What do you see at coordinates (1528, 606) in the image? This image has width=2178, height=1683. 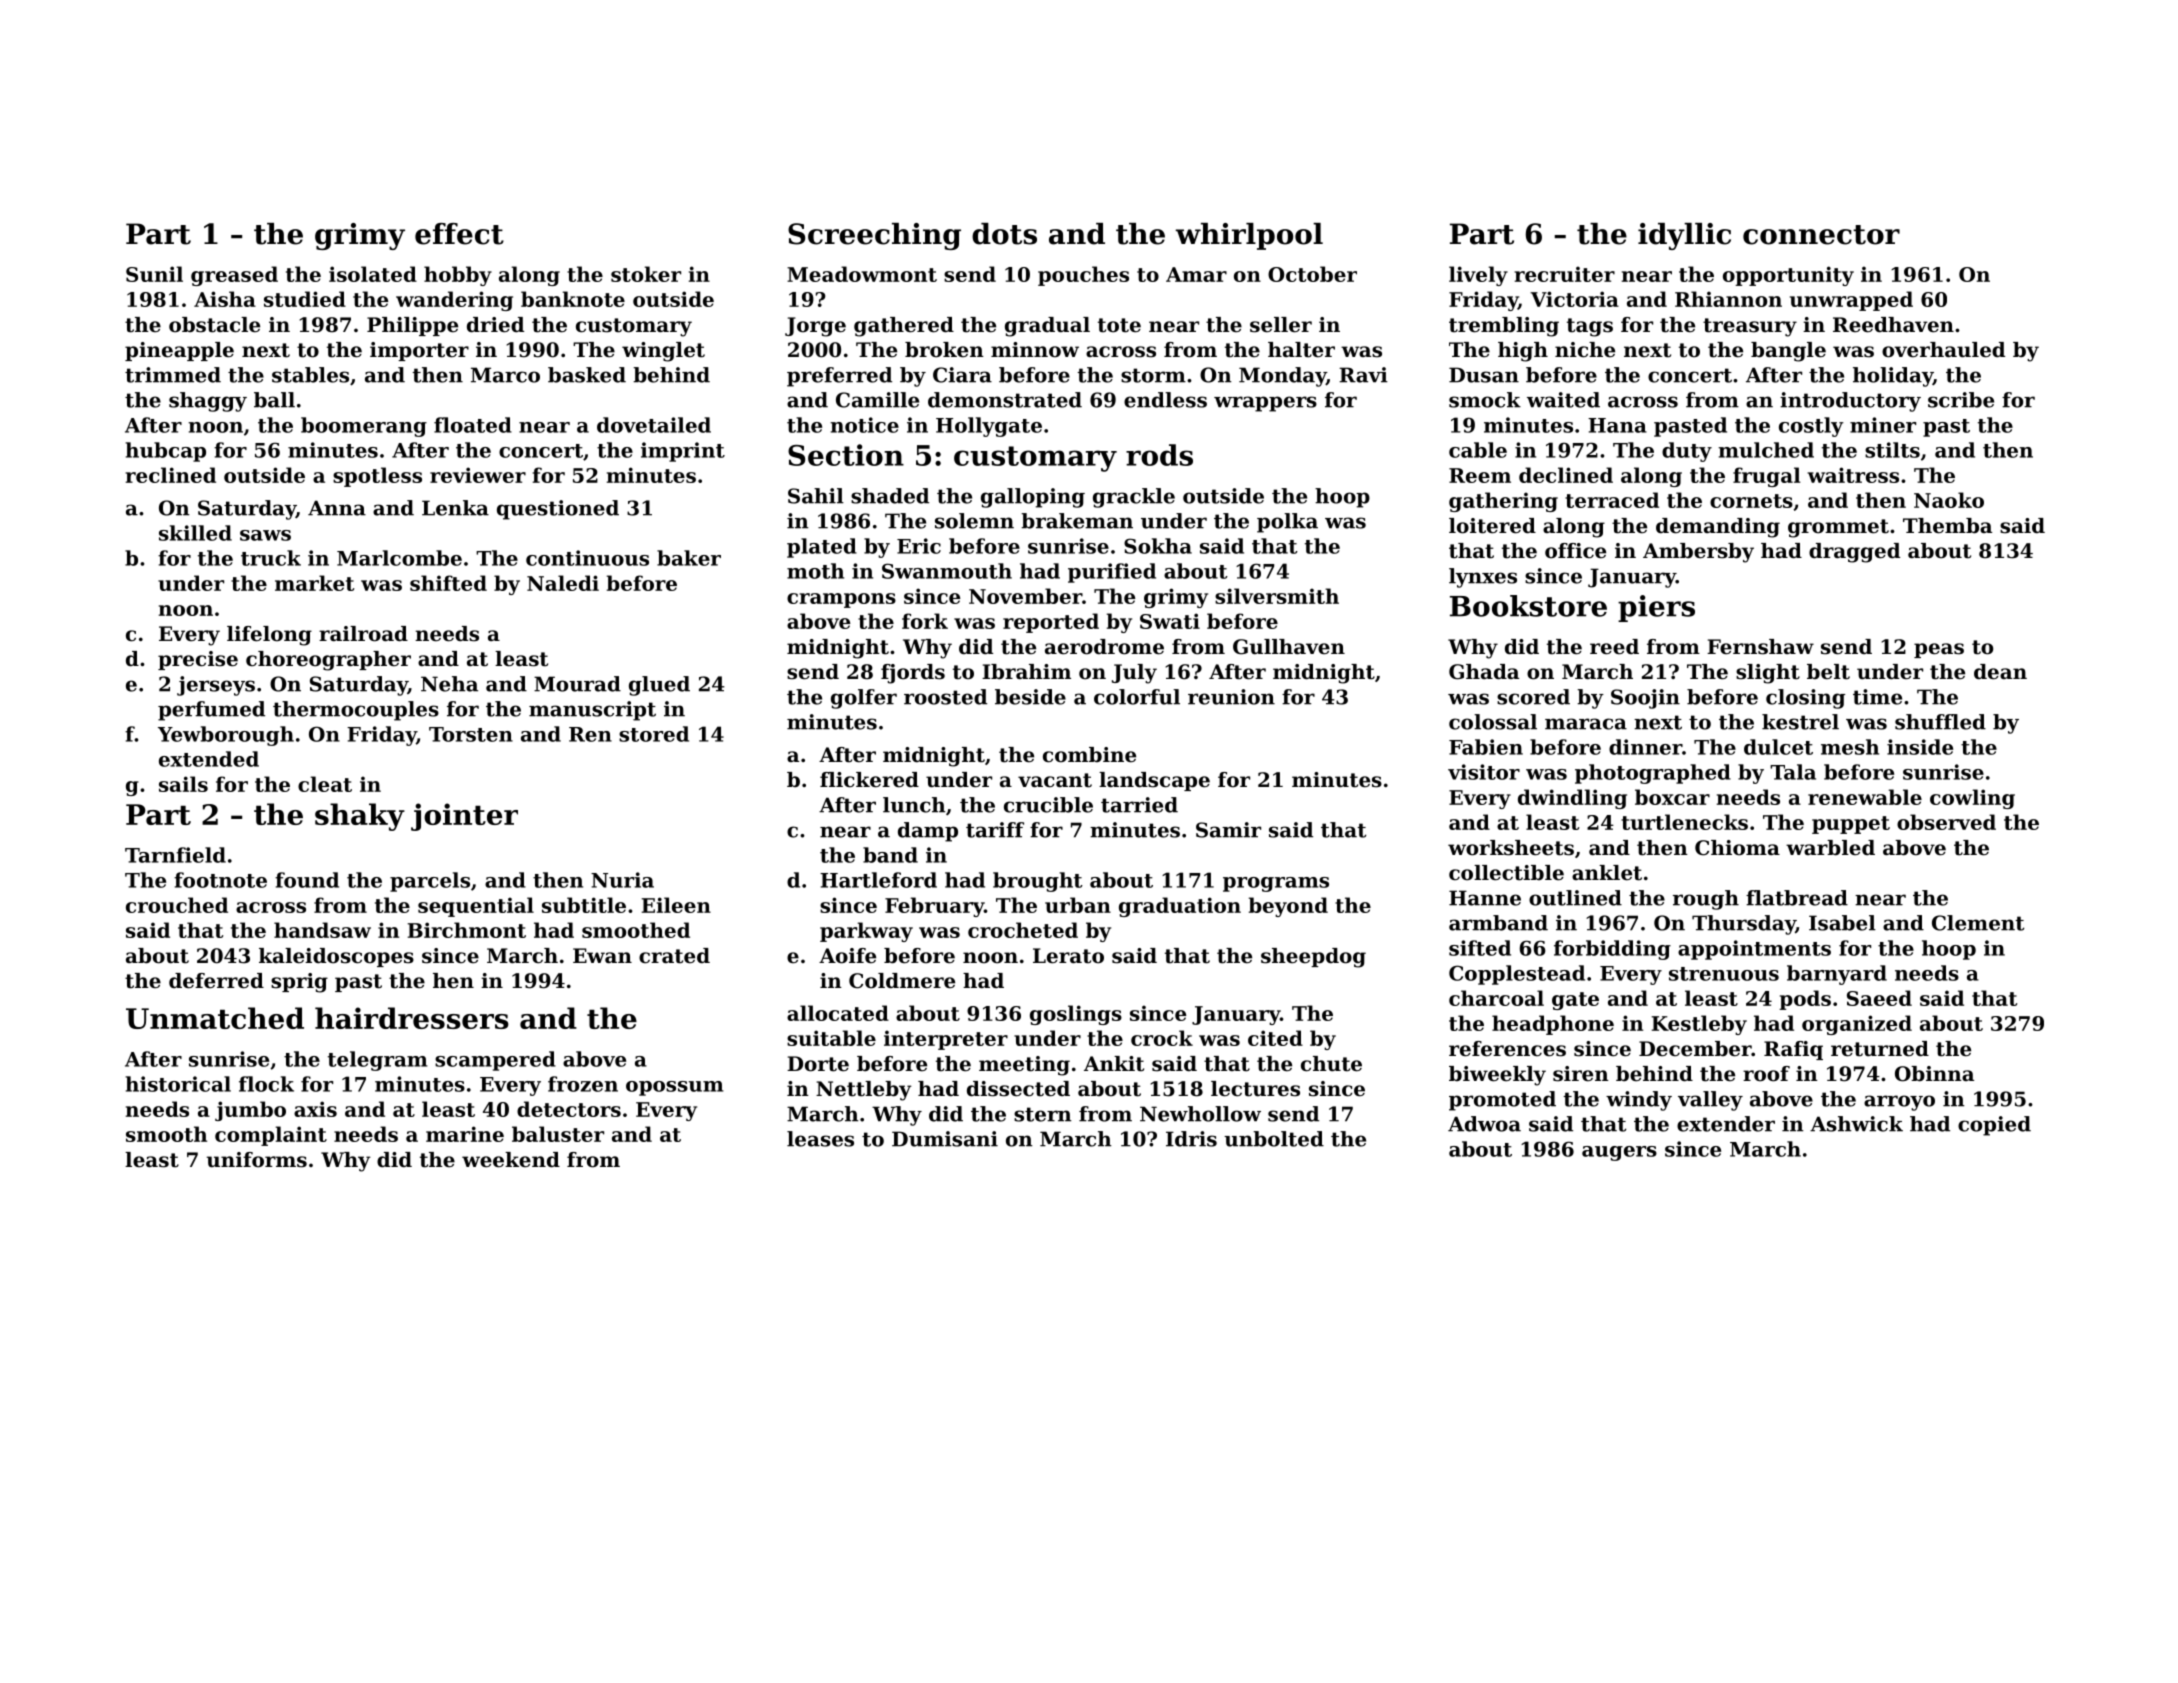 I see `Bookstore` at bounding box center [1528, 606].
